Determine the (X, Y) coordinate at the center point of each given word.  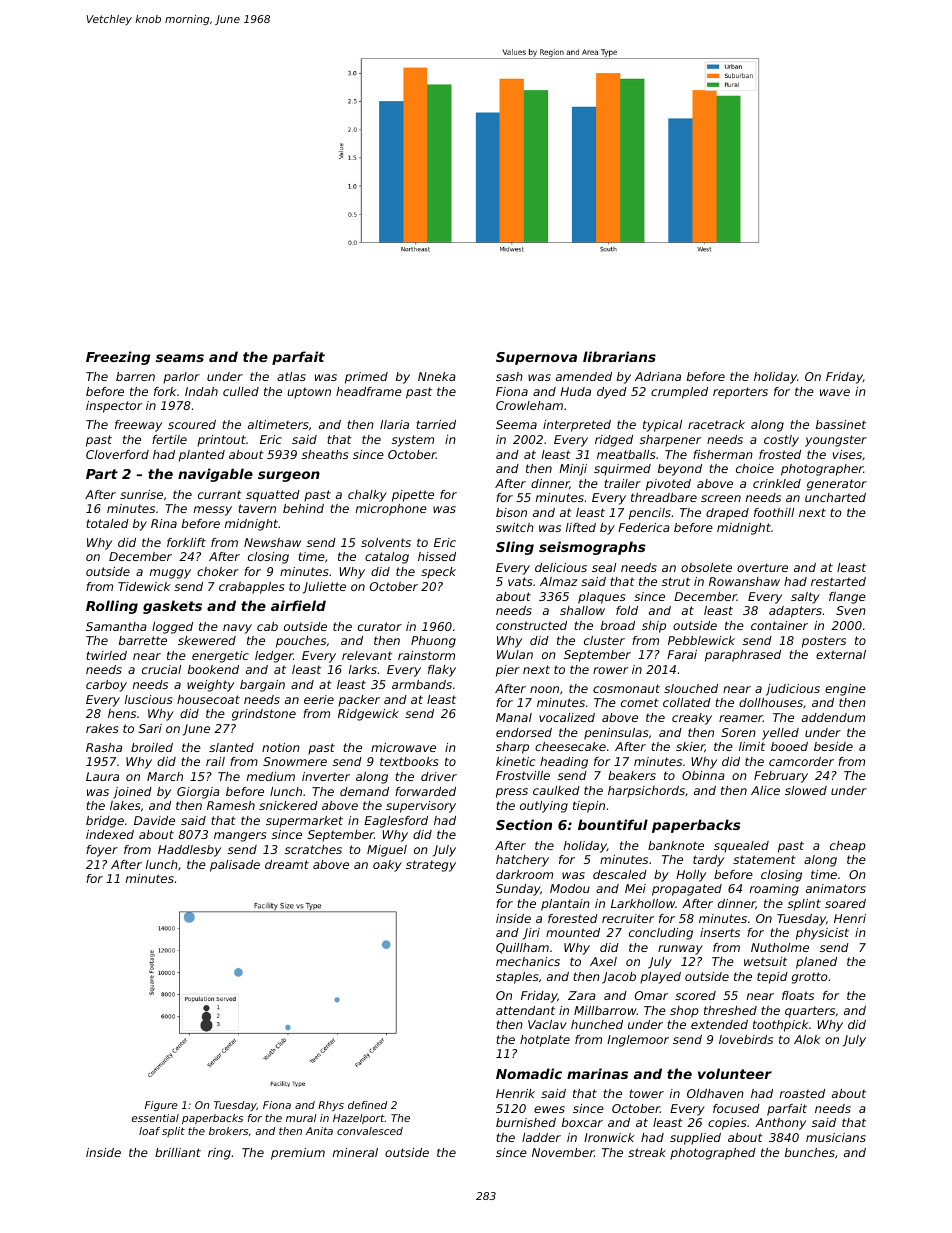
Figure (161, 1106)
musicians (836, 1137)
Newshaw (272, 542)
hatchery (522, 861)
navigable (215, 475)
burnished (526, 1122)
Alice (765, 790)
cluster (604, 640)
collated (687, 702)
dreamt (287, 864)
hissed (437, 556)
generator (837, 485)
